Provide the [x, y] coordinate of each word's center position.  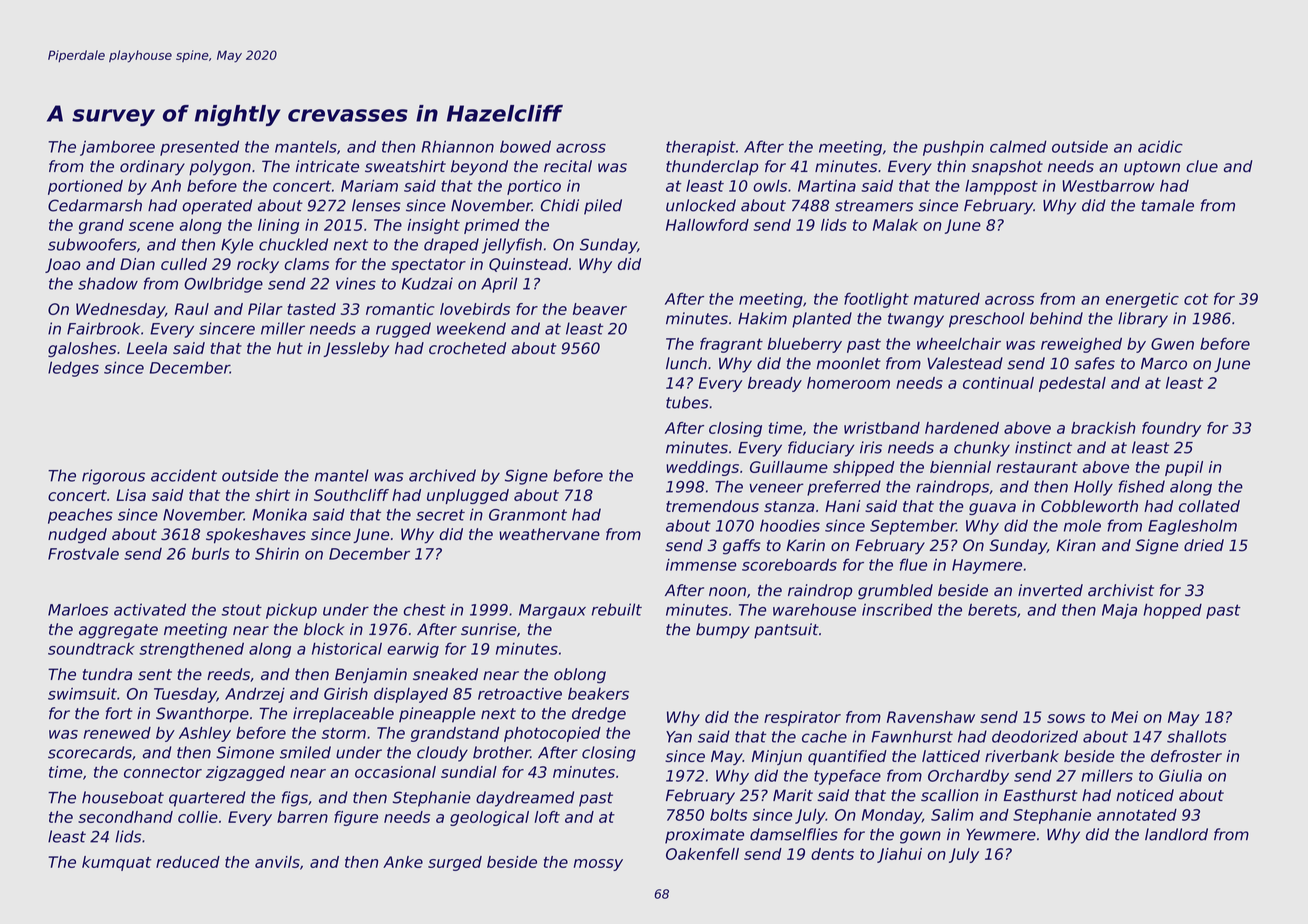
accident [184, 475]
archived [442, 475]
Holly [1093, 488]
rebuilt [617, 609]
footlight [876, 300]
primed [492, 226]
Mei [1124, 717]
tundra [107, 674]
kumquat [117, 863]
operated [217, 207]
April [499, 285]
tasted [311, 309]
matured [947, 299]
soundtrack [91, 648]
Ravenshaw [931, 717]
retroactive [520, 694]
